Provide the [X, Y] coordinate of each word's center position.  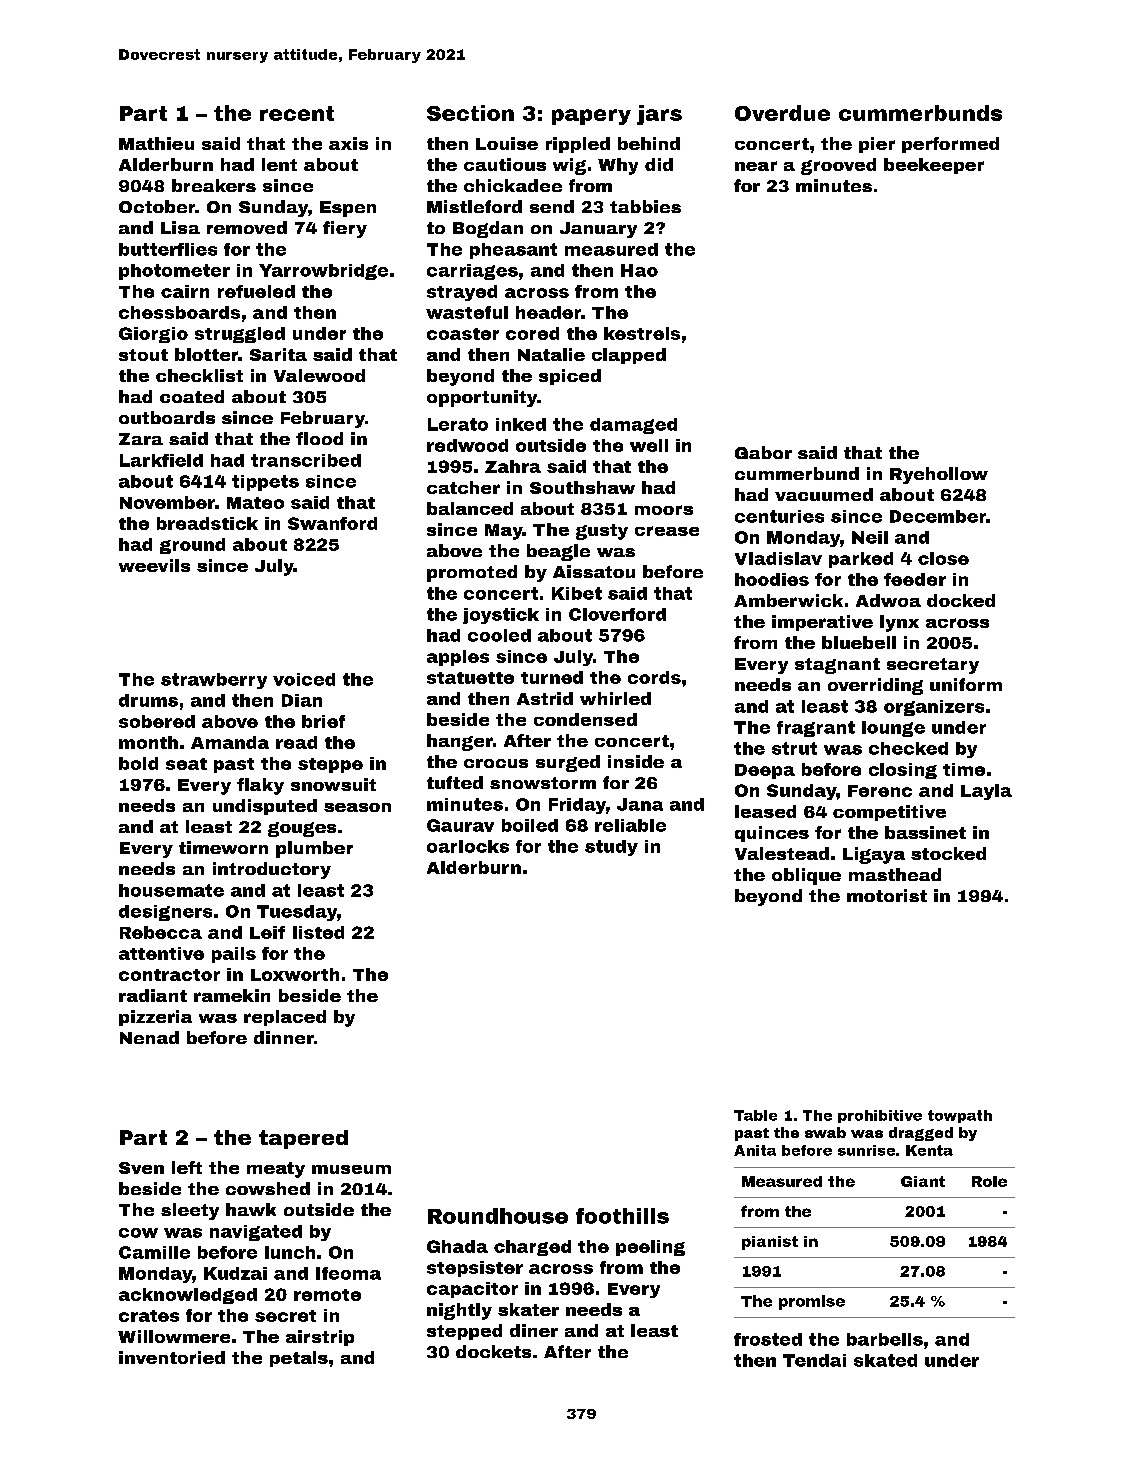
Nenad [149, 1037]
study [611, 848]
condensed [585, 719]
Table [755, 1115]
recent [297, 113]
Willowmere [174, 1336]
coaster [463, 334]
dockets [493, 1351]
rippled [578, 145]
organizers [934, 708]
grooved [838, 166]
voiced [304, 679]
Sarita [278, 354]
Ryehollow [939, 475]
